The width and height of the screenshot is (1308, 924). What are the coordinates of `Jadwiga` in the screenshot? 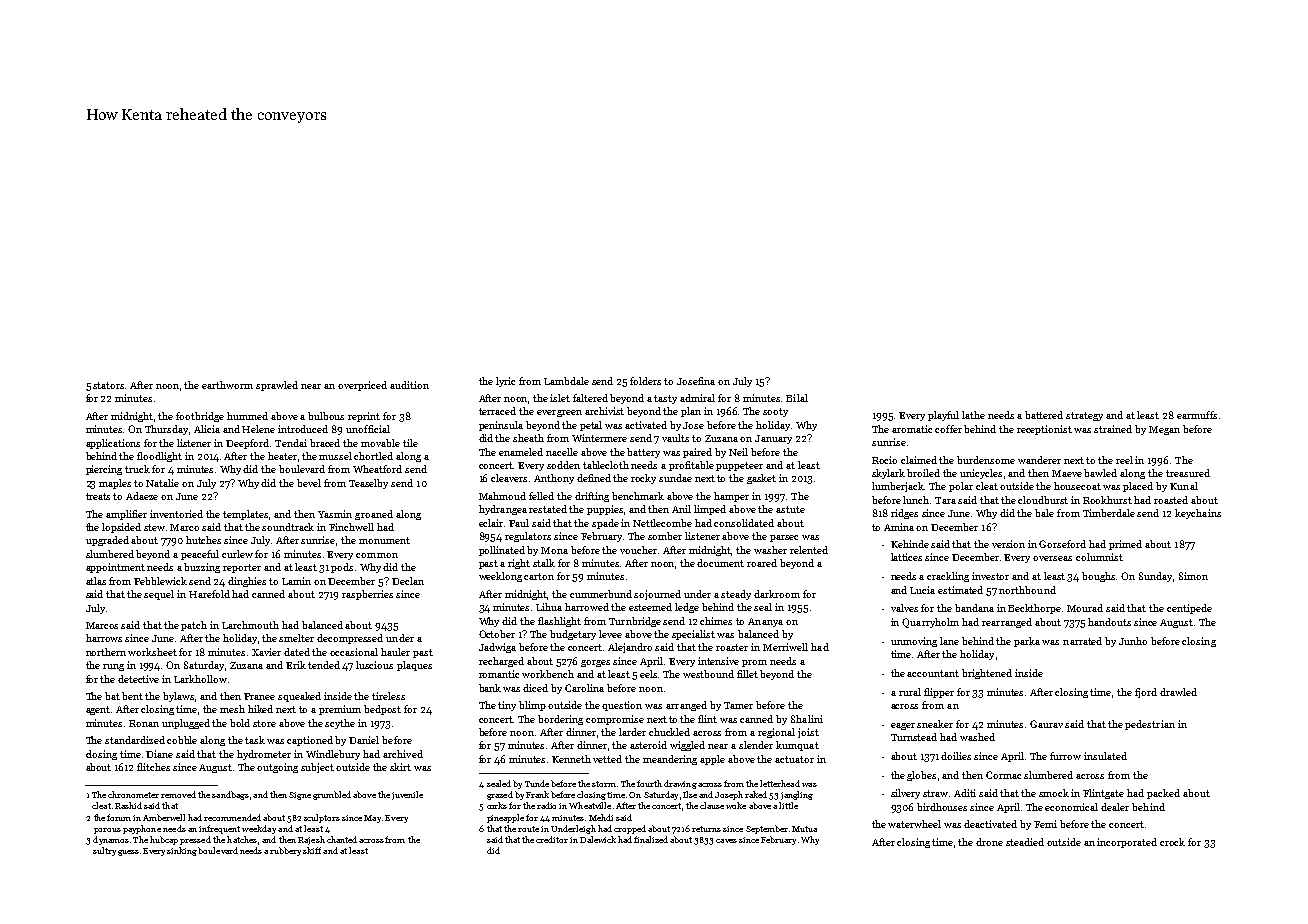 It's located at (497, 648).
